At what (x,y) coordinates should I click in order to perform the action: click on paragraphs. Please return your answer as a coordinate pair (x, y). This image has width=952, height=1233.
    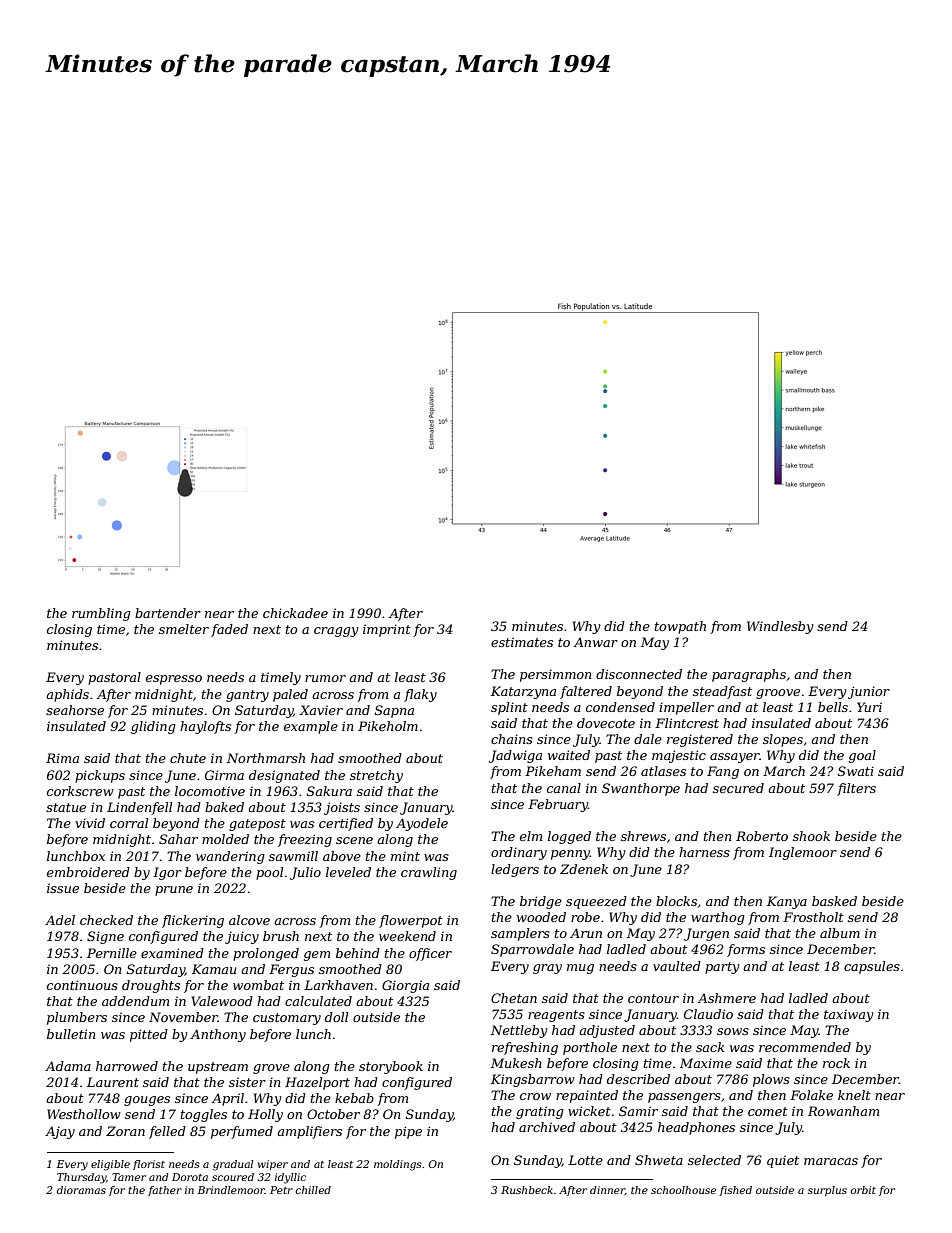
    Looking at the image, I should click on (749, 675).
